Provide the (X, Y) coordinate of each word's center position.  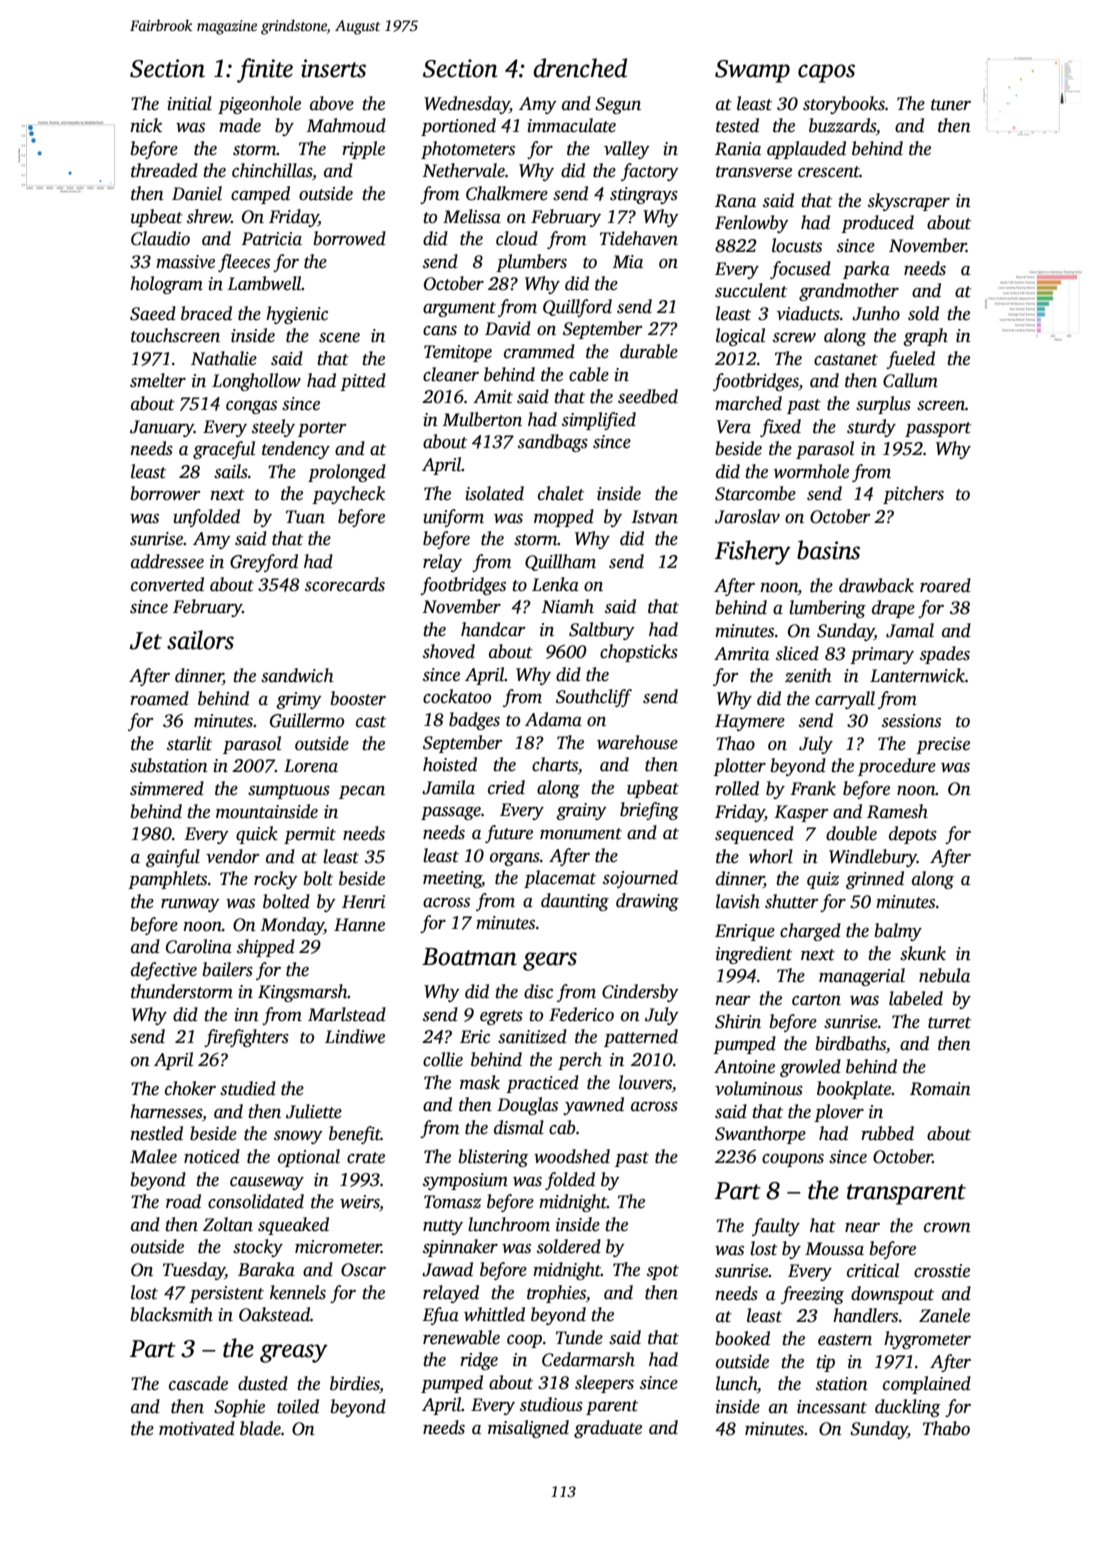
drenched (580, 68)
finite (265, 70)
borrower (165, 493)
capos (826, 73)
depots (913, 835)
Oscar (363, 1270)
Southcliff (594, 698)
